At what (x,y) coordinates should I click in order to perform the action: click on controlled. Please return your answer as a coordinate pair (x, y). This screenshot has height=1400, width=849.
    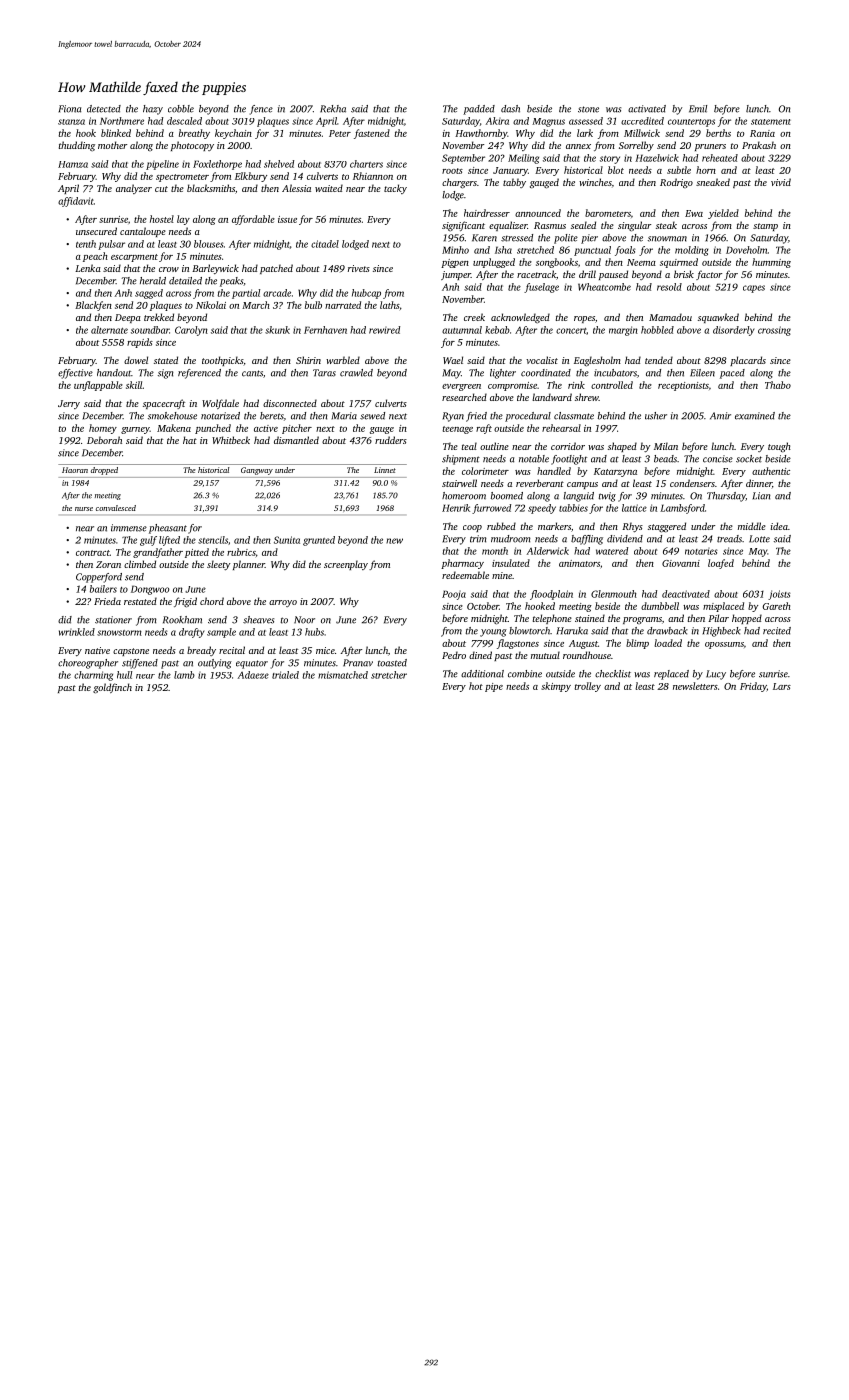
    Looking at the image, I should click on (612, 385).
